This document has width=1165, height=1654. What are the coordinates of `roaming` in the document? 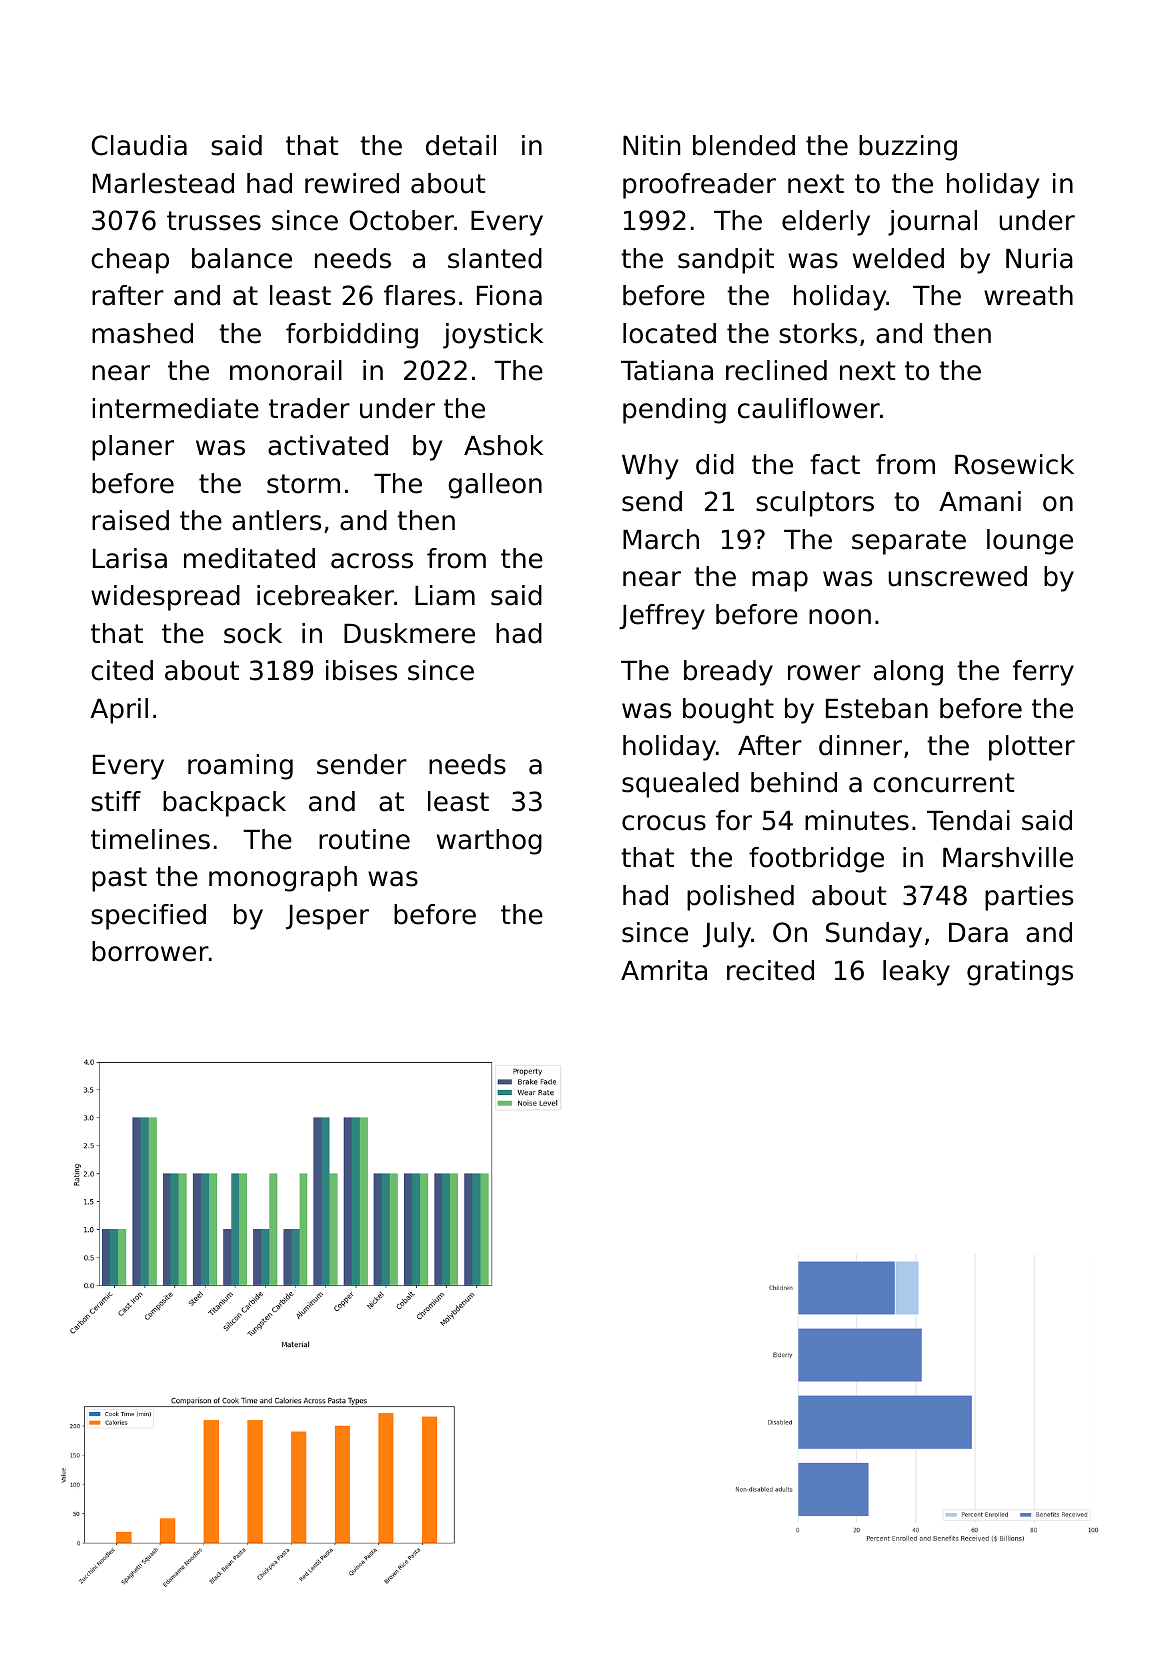 It's located at (240, 767).
